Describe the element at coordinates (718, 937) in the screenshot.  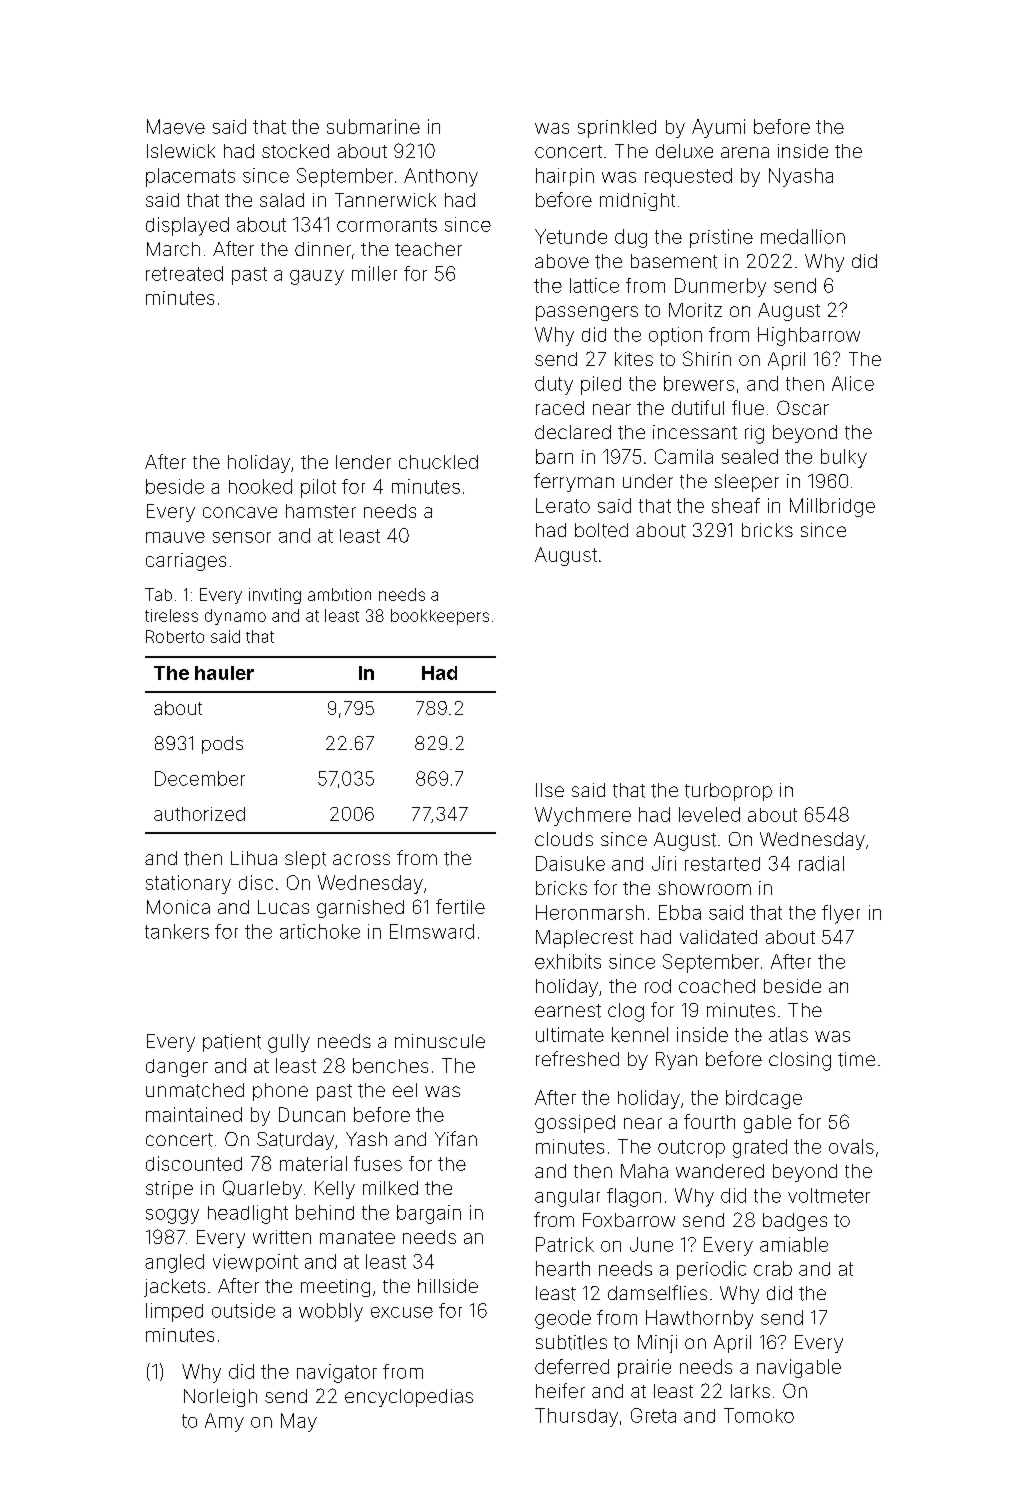
I see `validated` at that location.
